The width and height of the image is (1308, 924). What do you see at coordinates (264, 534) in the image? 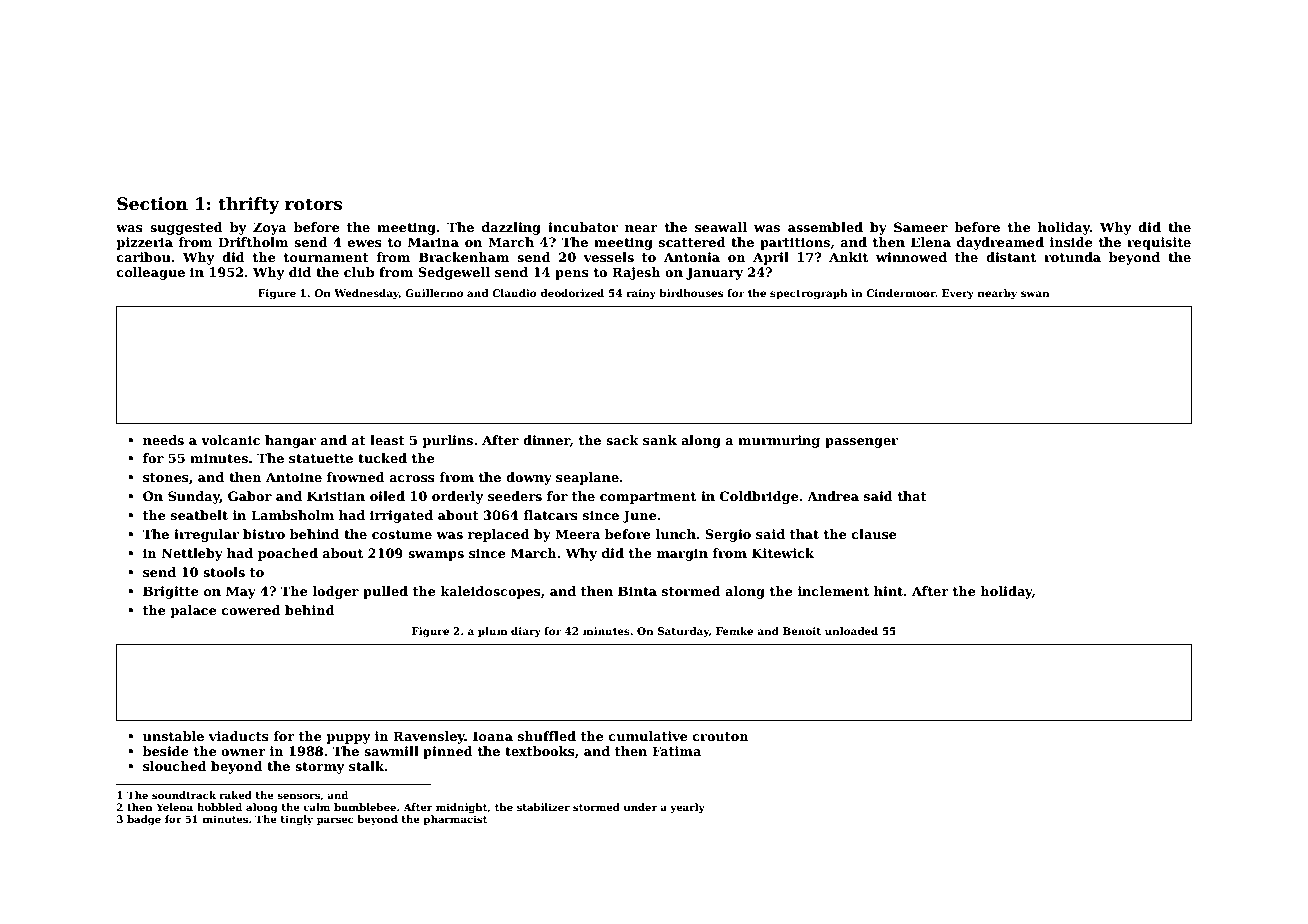
I see `bistro` at bounding box center [264, 534].
